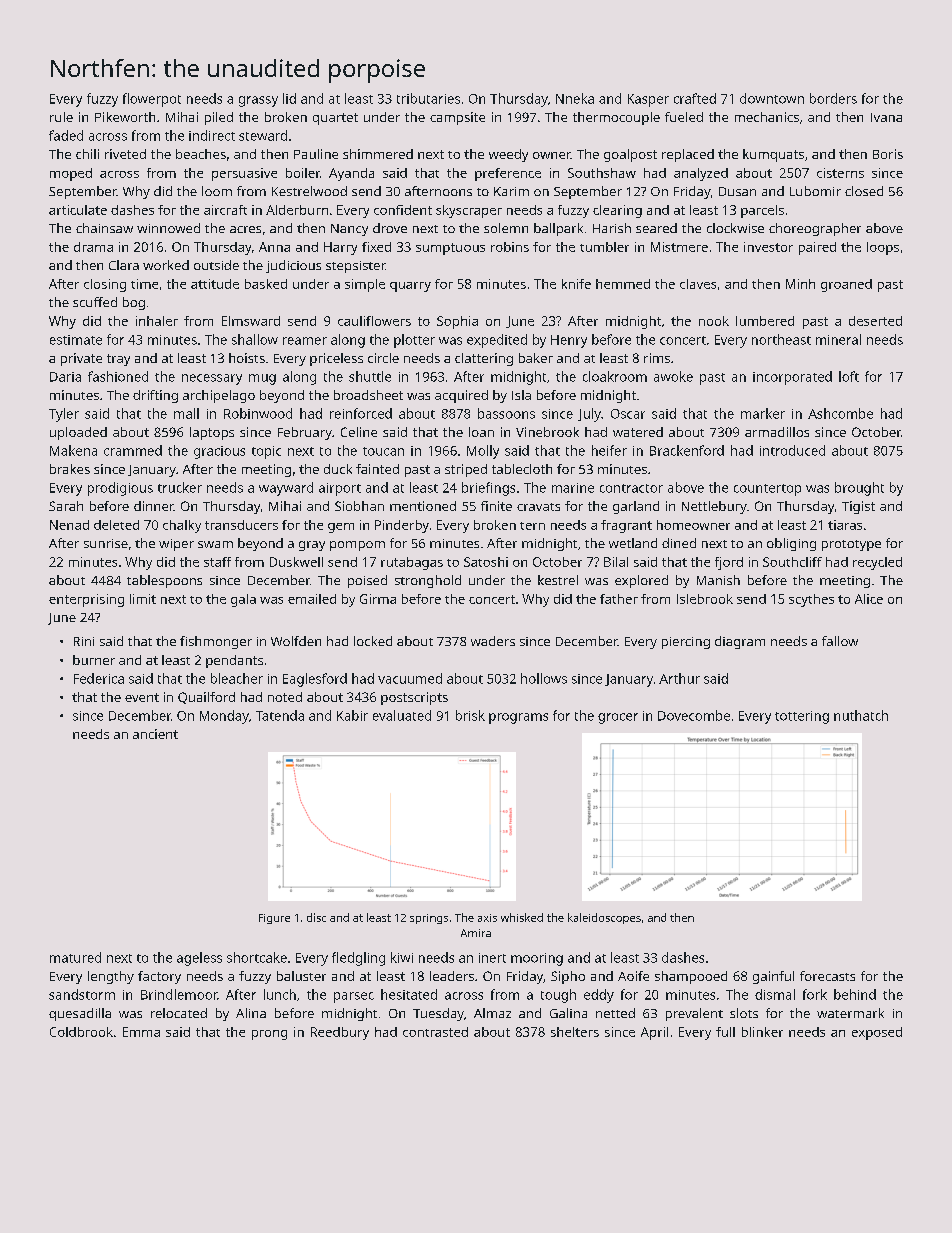 This screenshot has height=1233, width=952. Describe the element at coordinates (141, 1032) in the screenshot. I see `Emma` at that location.
